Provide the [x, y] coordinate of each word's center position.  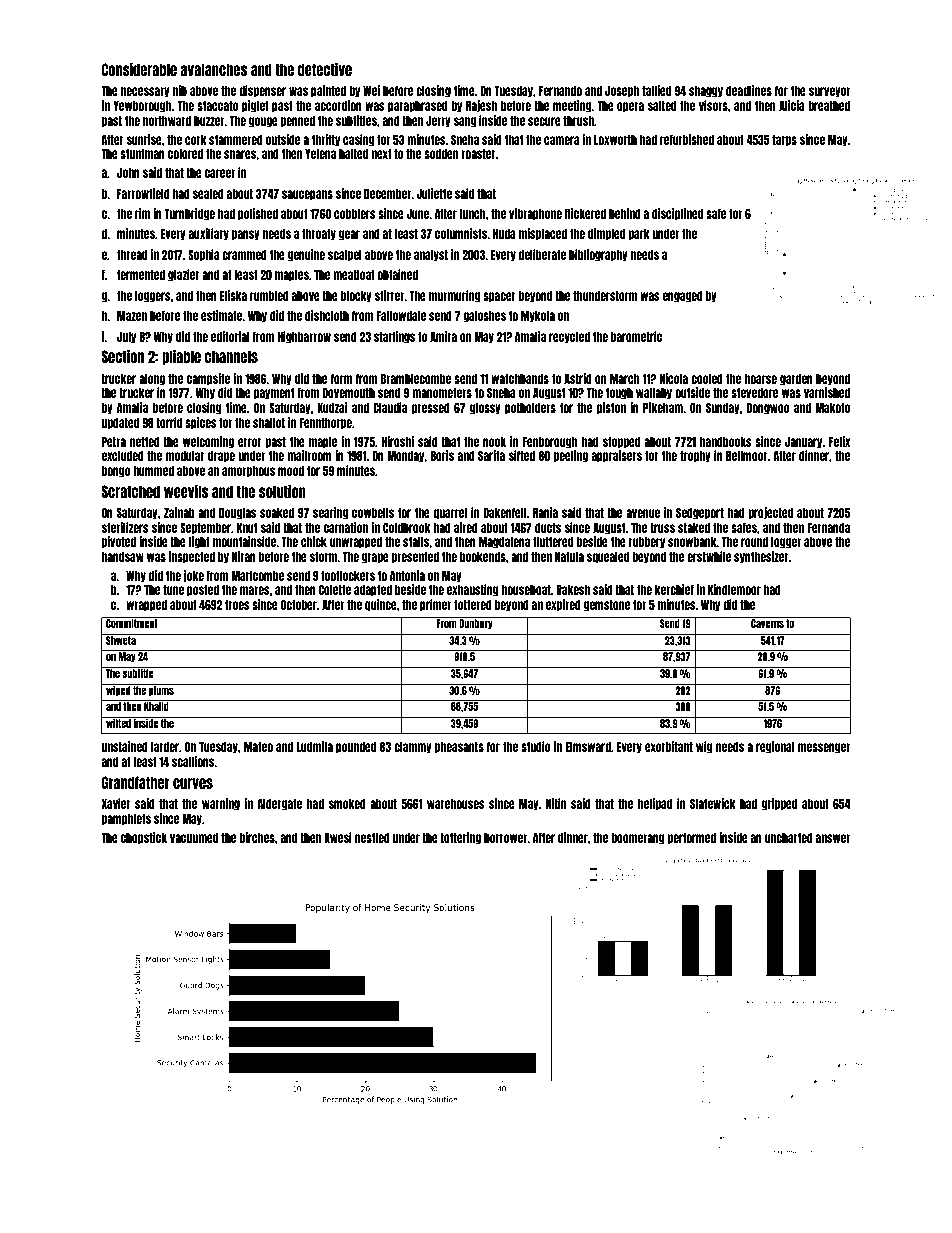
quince [381, 605]
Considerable [139, 69]
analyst [431, 256]
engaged [683, 297]
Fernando [560, 91]
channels [231, 356]
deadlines [749, 90]
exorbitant [669, 746]
